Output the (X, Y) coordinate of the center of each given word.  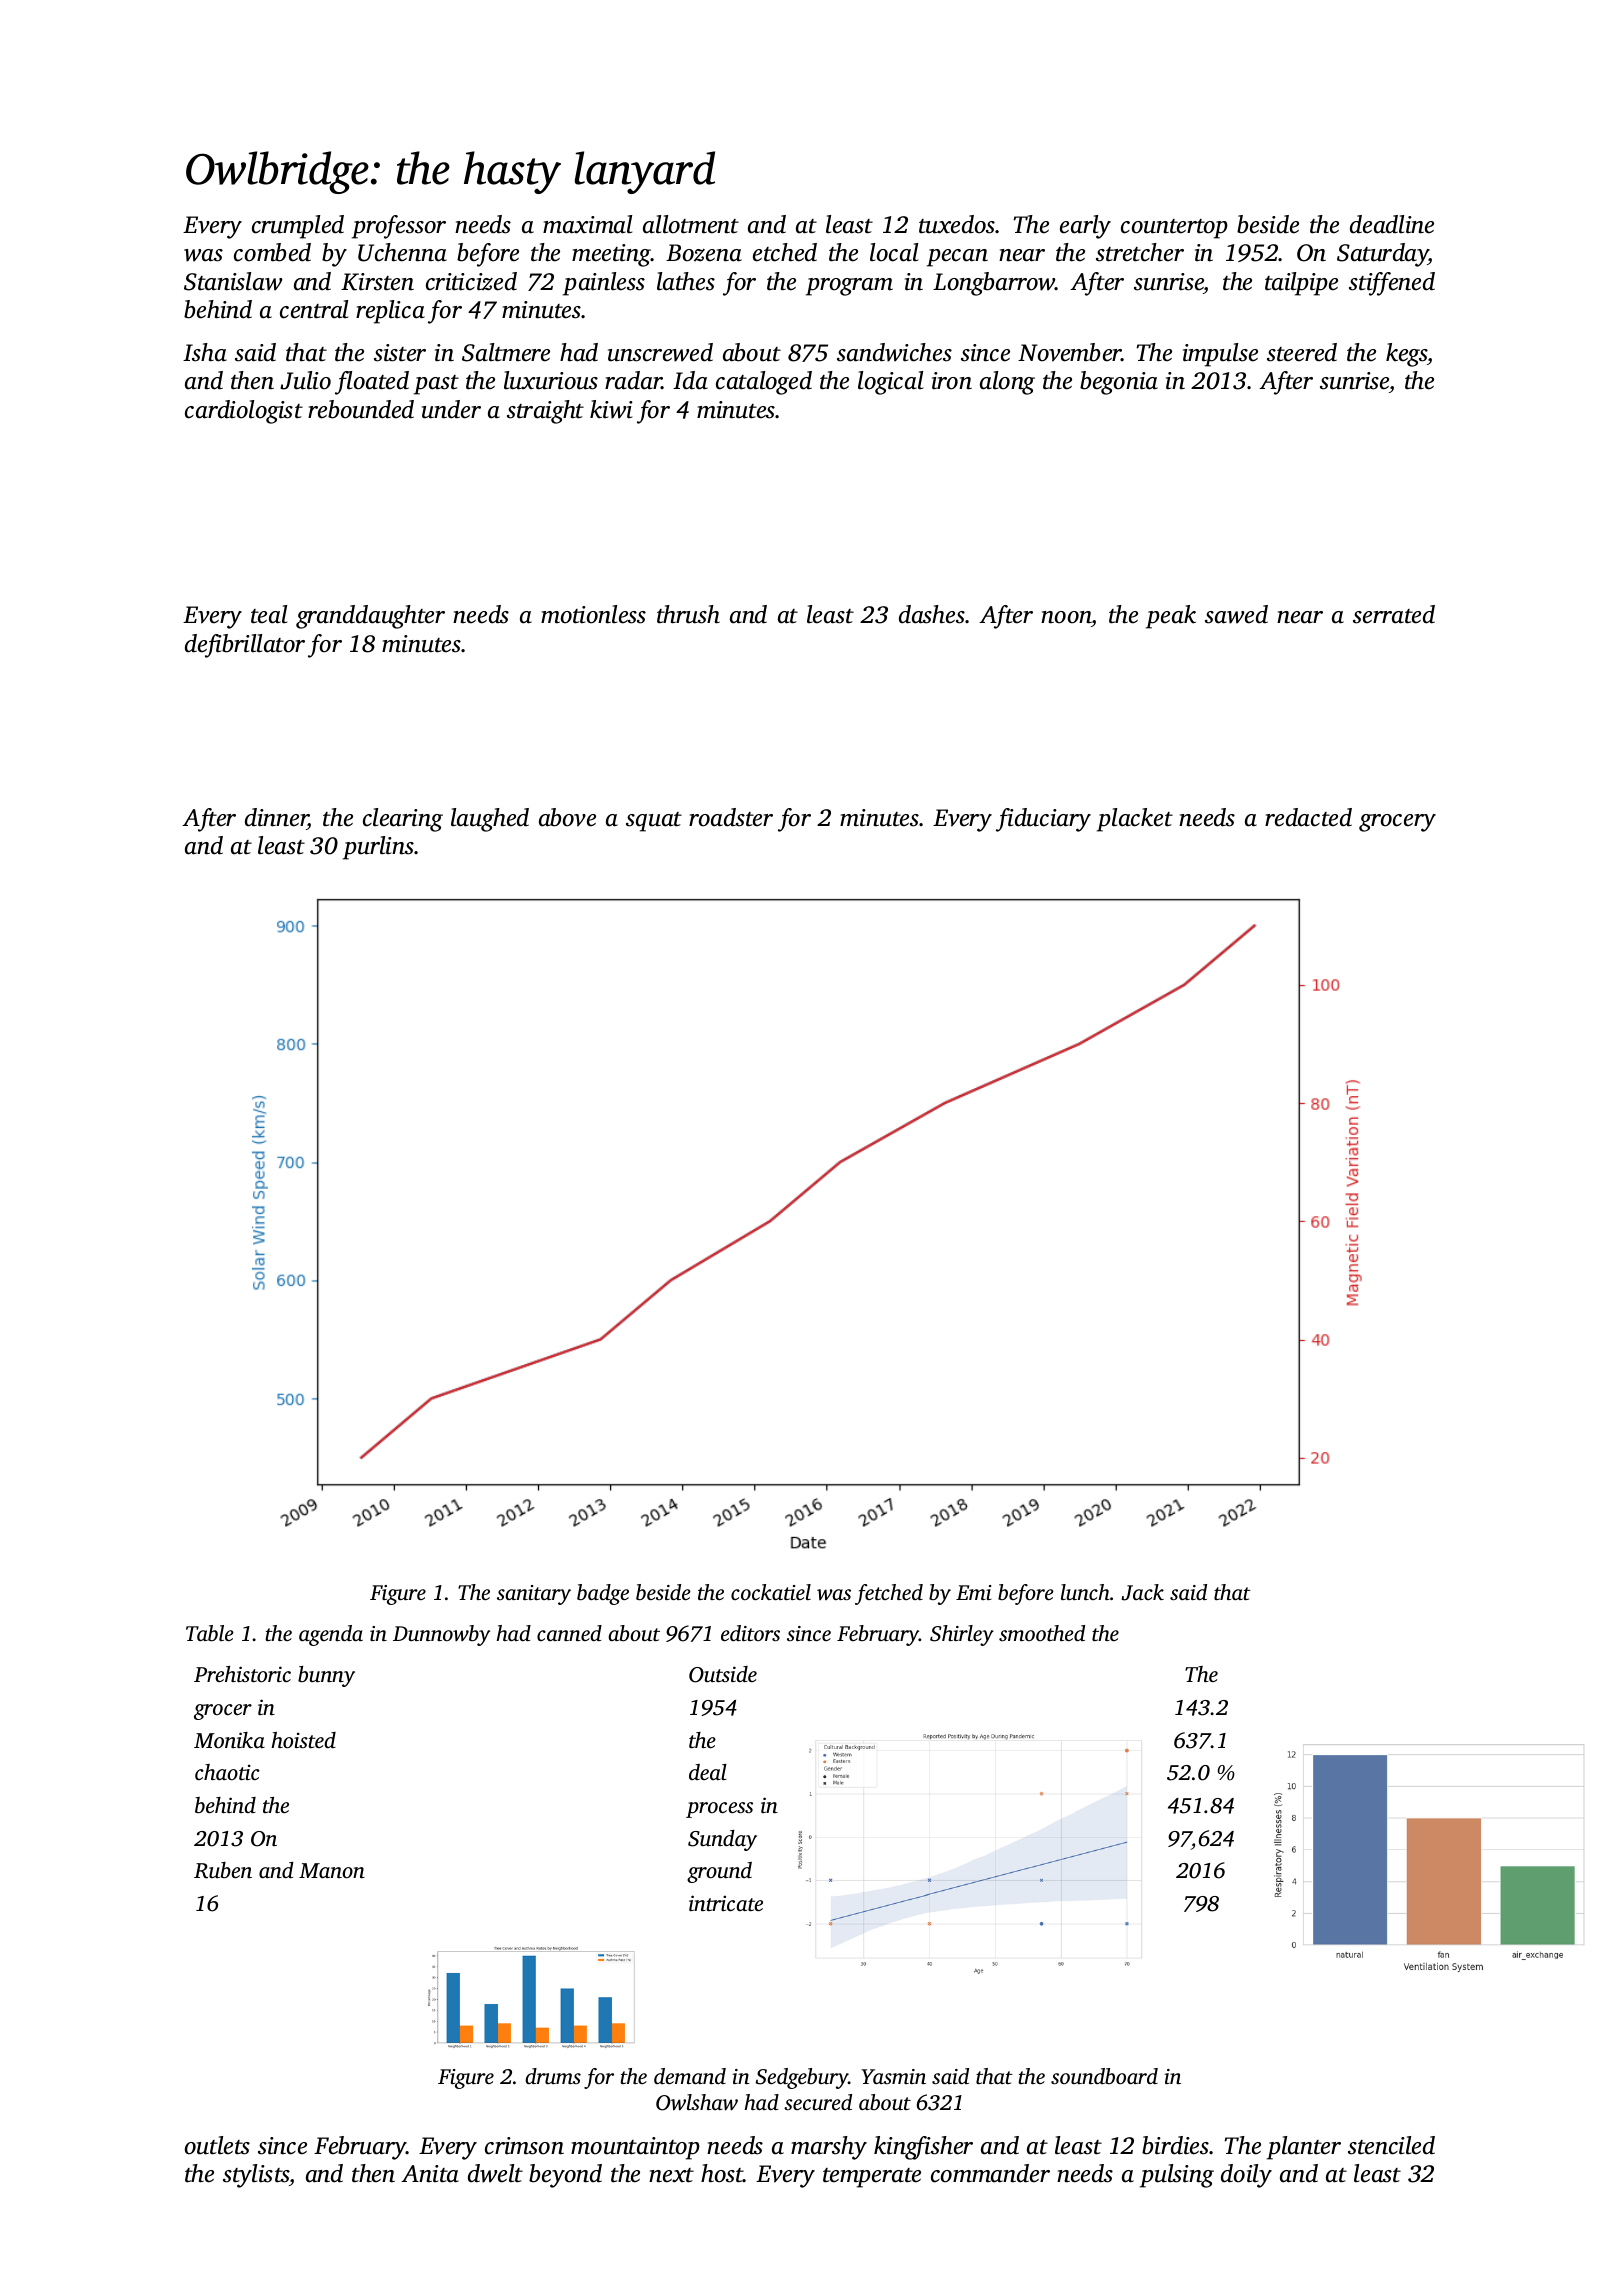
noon (1066, 619)
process (719, 1810)
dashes (932, 614)
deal (708, 1772)
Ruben (223, 1870)
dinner (276, 818)
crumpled (298, 227)
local (894, 252)
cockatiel (771, 1592)
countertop (1174, 229)
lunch (1085, 1592)
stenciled (1391, 2145)
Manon (332, 1870)
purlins (378, 848)
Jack (1142, 1592)
